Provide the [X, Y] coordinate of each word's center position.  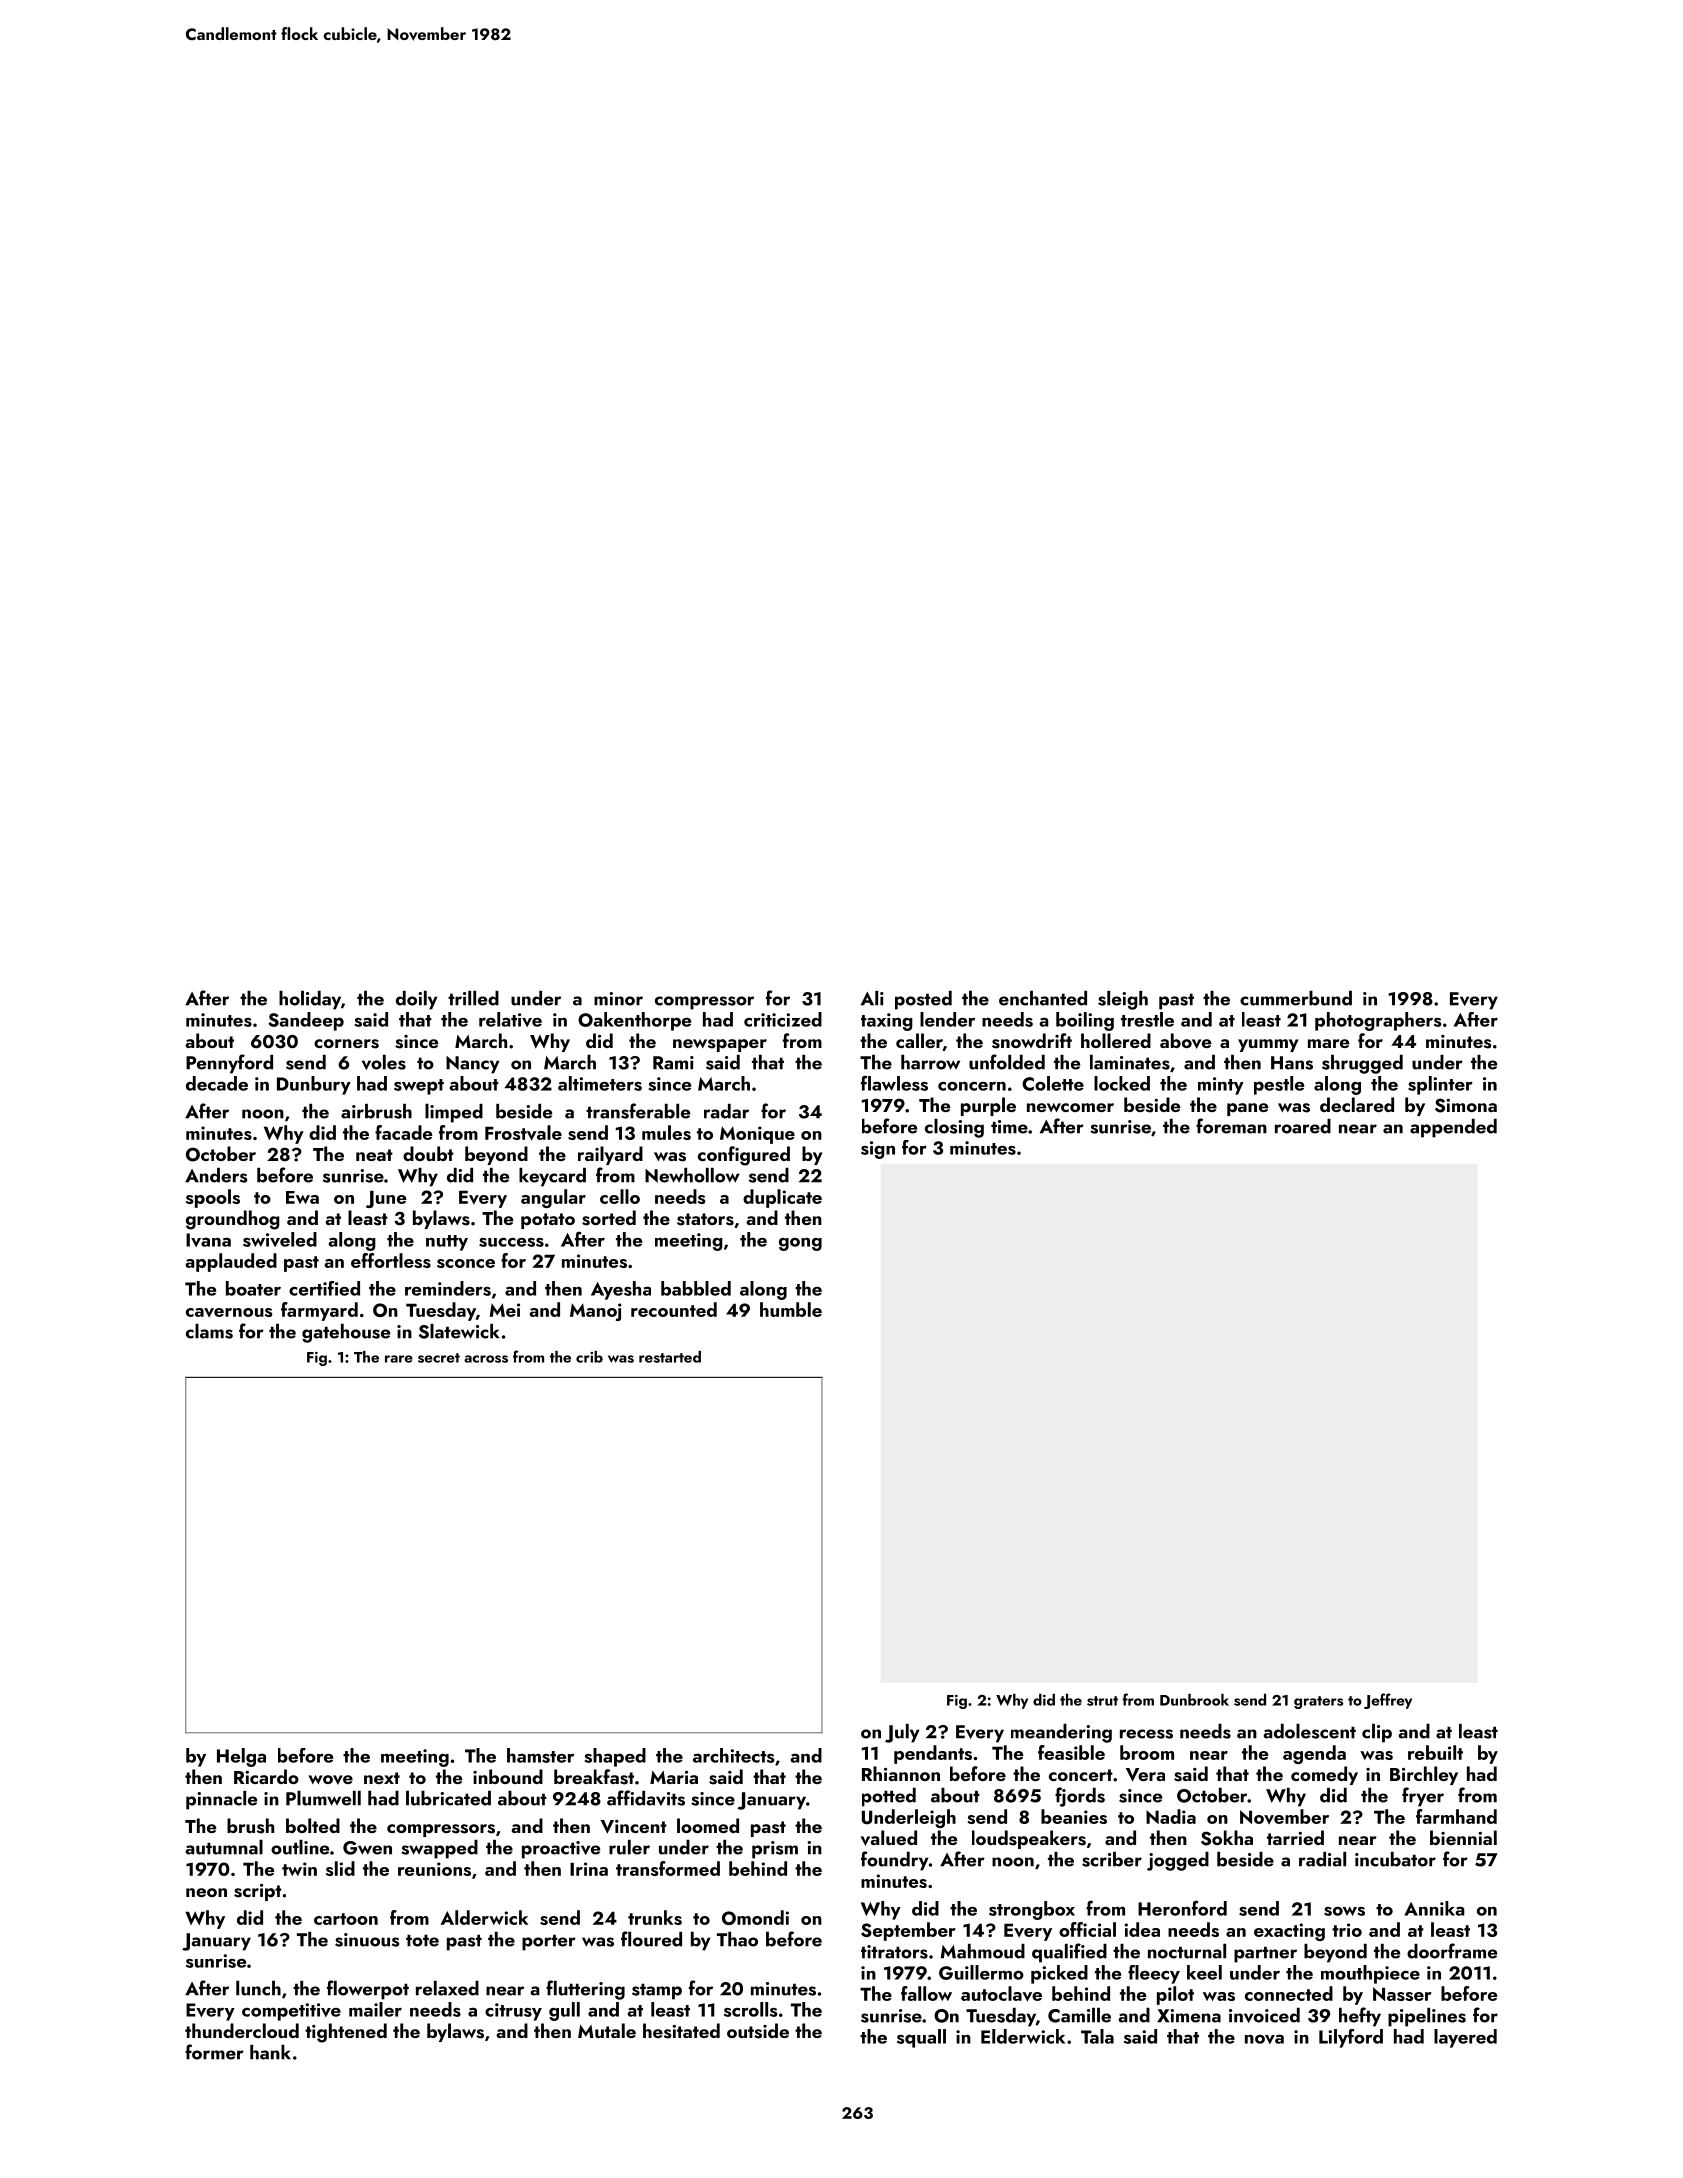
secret [439, 1358]
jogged [1178, 1861]
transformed [668, 1868]
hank [270, 2052]
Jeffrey [1388, 1701]
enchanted [1043, 998]
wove [330, 1780]
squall [921, 2038]
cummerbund [1296, 998]
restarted [670, 1357]
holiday [310, 1000]
